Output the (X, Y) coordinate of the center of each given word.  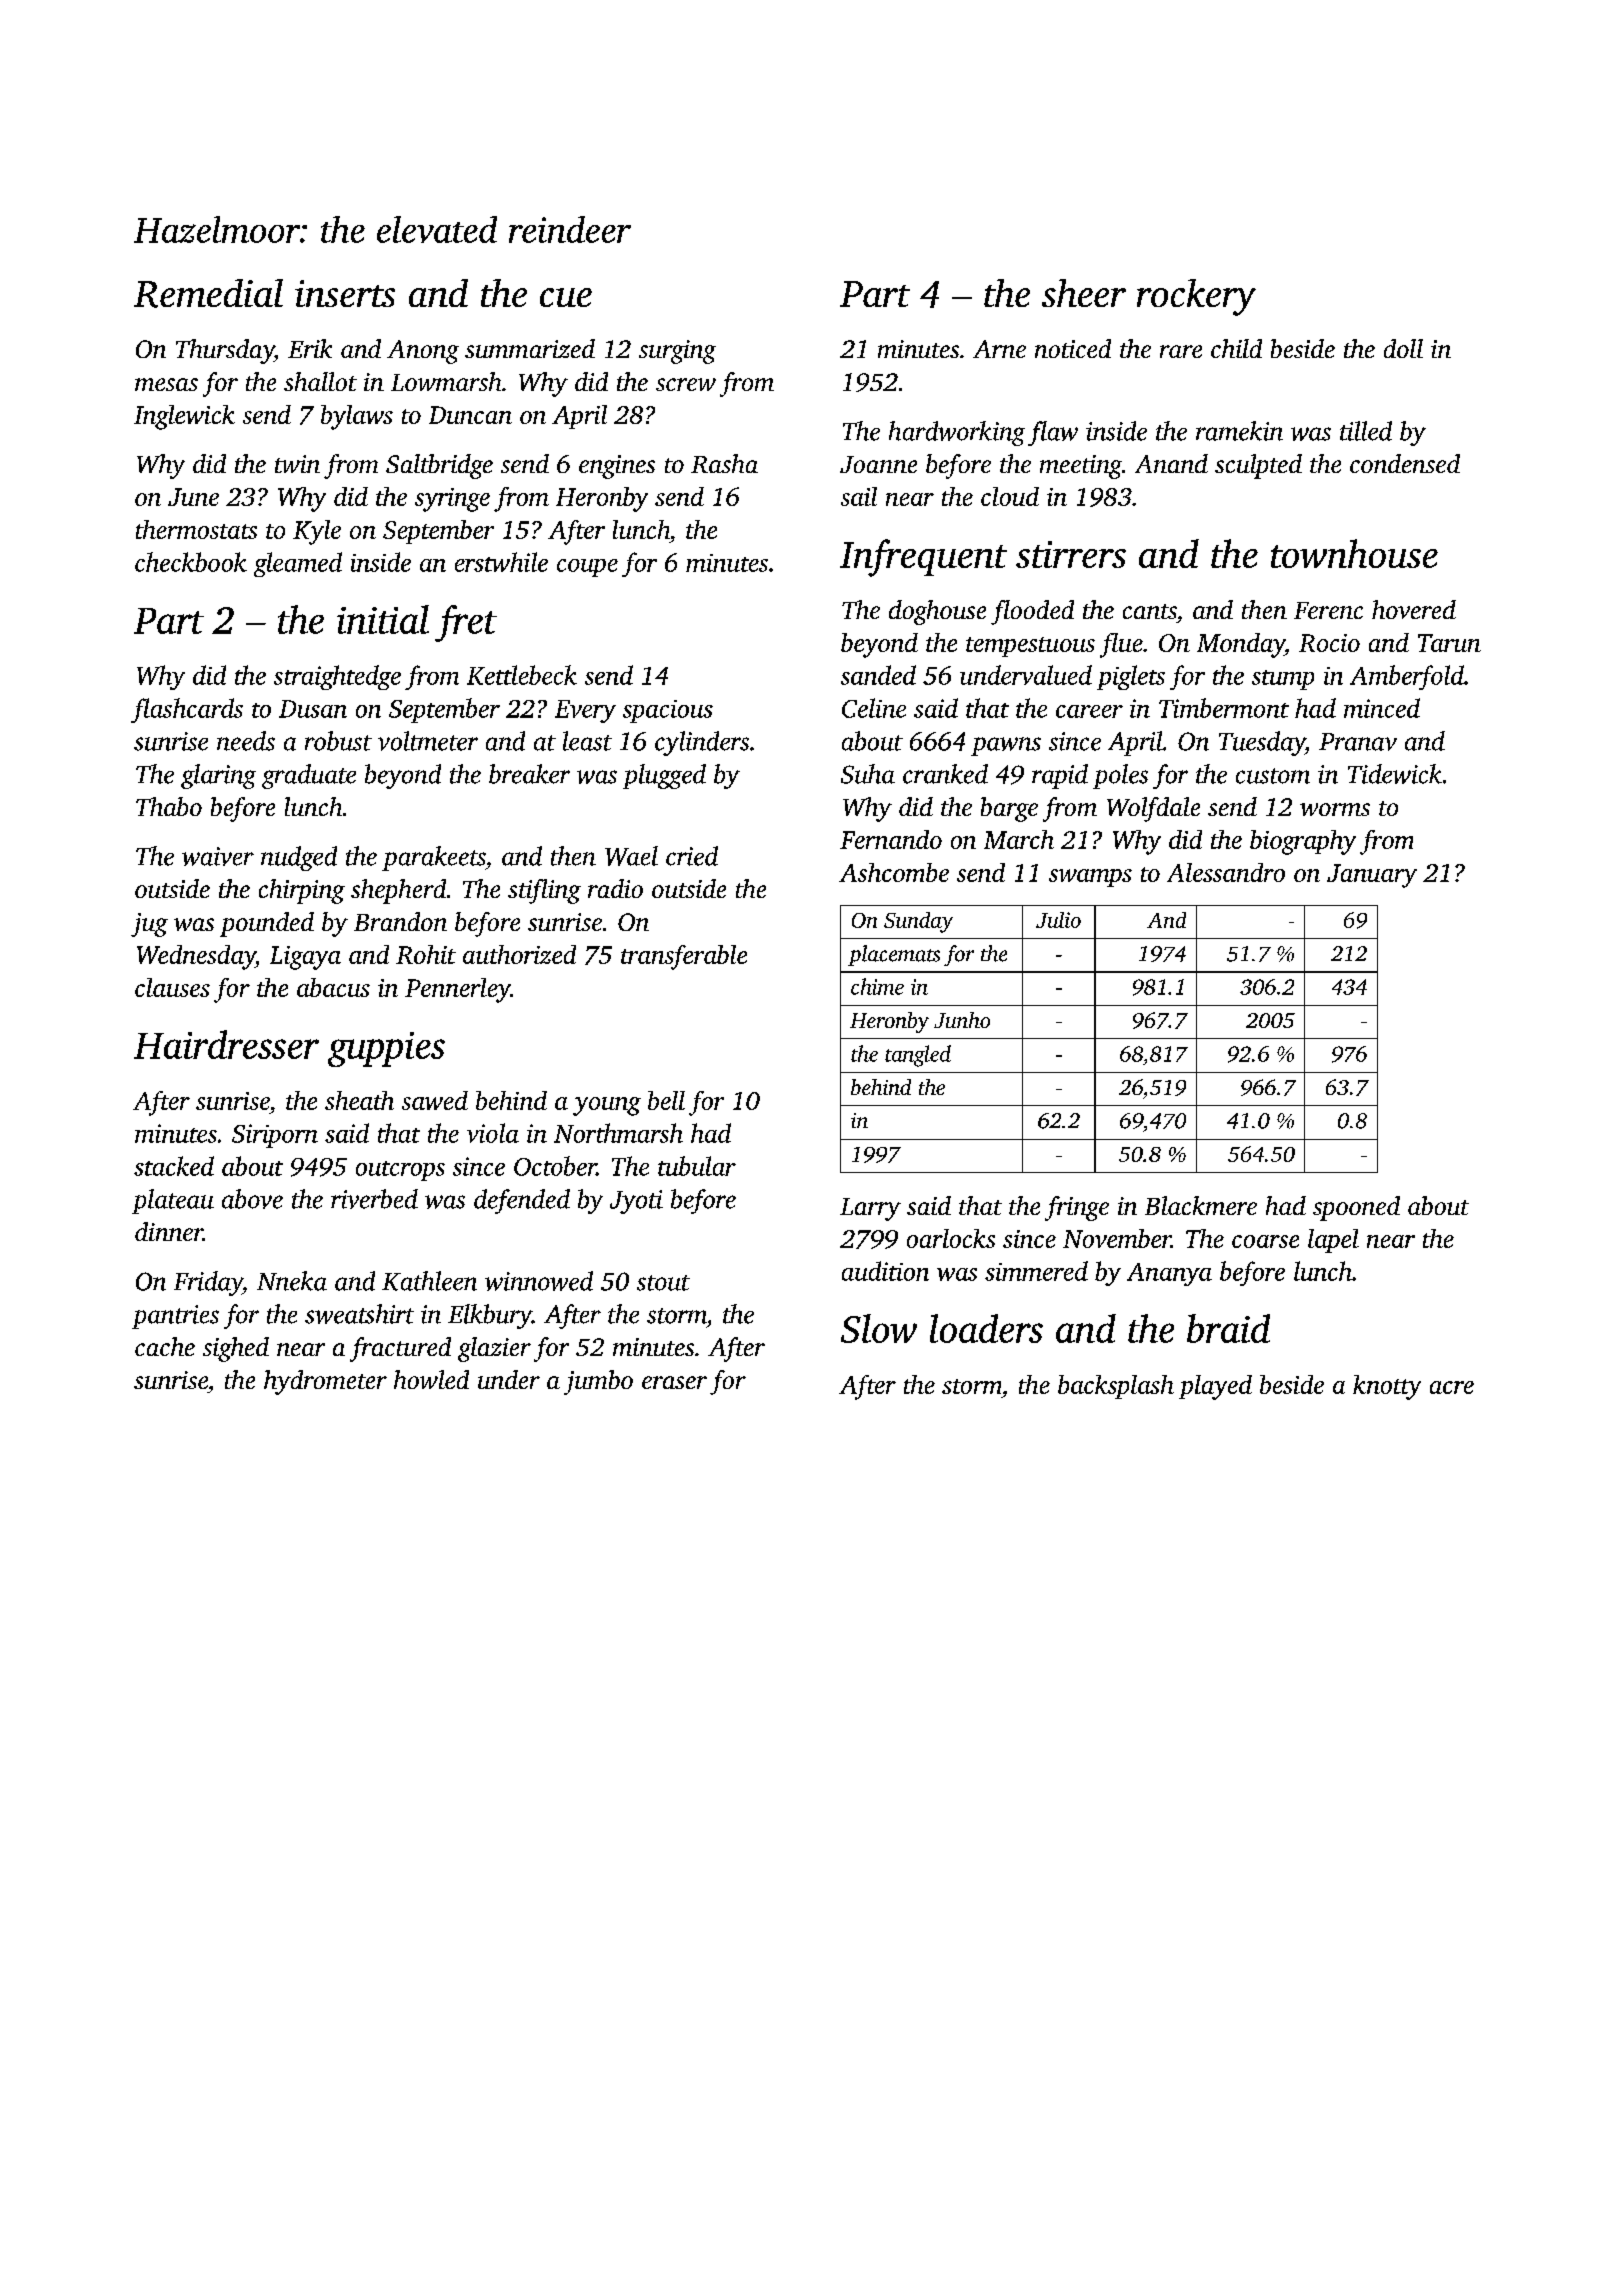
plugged (664, 776)
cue (566, 297)
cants (1149, 611)
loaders (986, 1328)
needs (246, 741)
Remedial (208, 293)
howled (431, 1379)
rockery (1196, 297)
